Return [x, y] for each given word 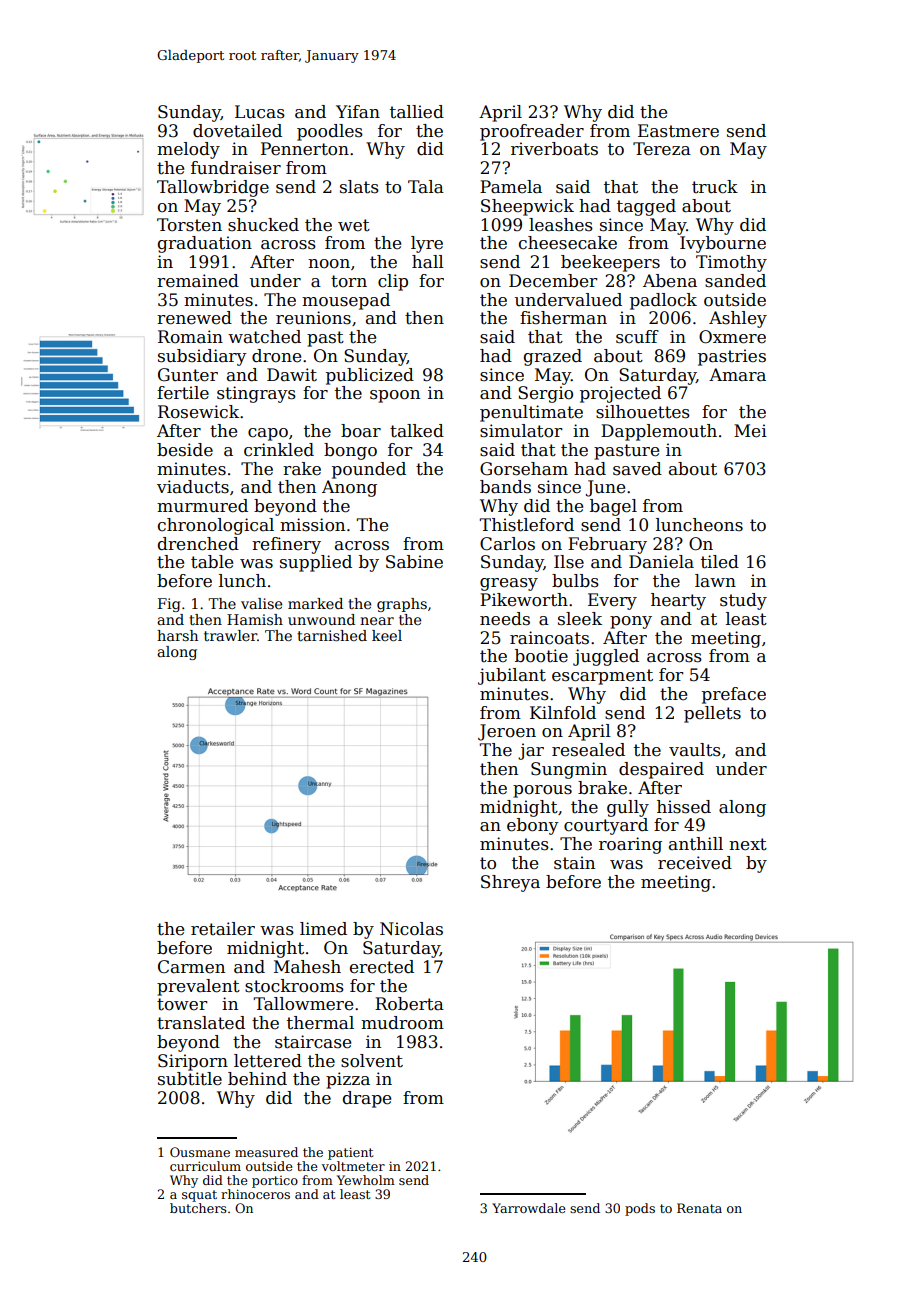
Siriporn [193, 1062]
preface [734, 695]
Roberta [409, 1004]
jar [531, 751]
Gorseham [524, 469]
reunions [313, 318]
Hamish [255, 619]
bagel [613, 507]
